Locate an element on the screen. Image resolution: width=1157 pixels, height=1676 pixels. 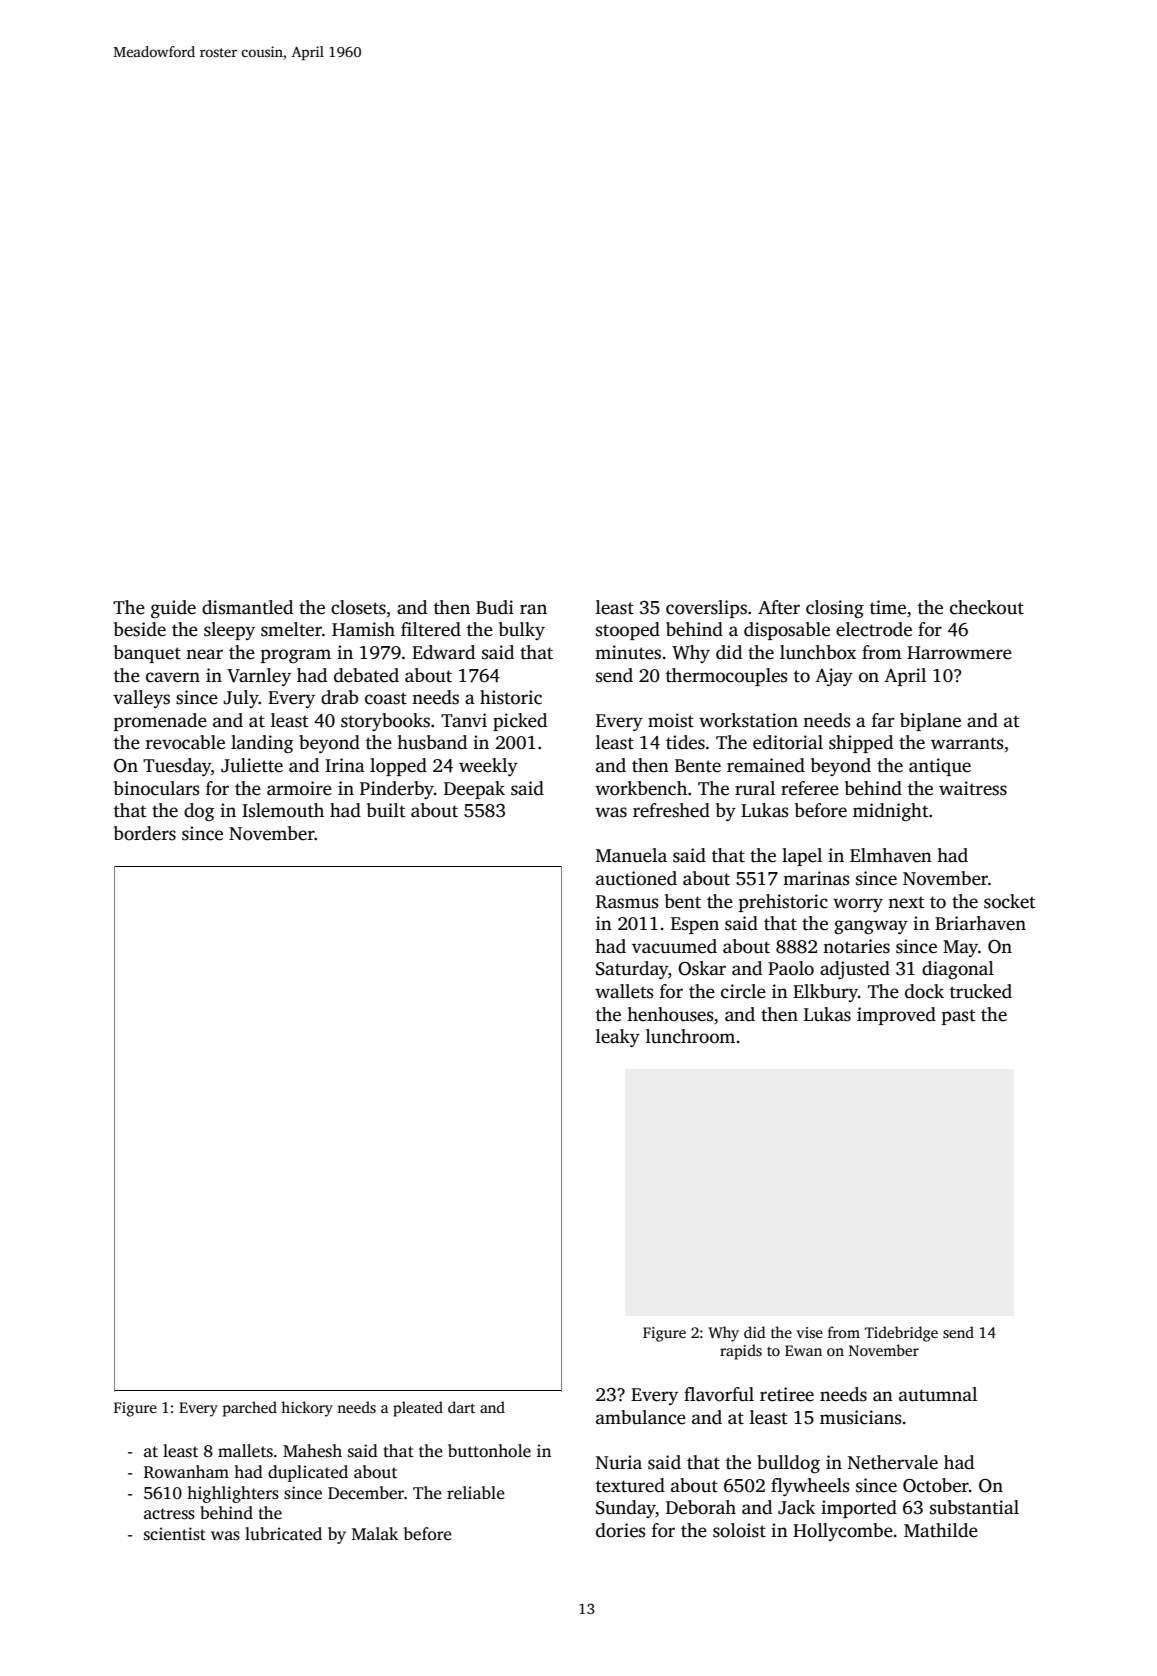
Harrowmere is located at coordinates (959, 653).
